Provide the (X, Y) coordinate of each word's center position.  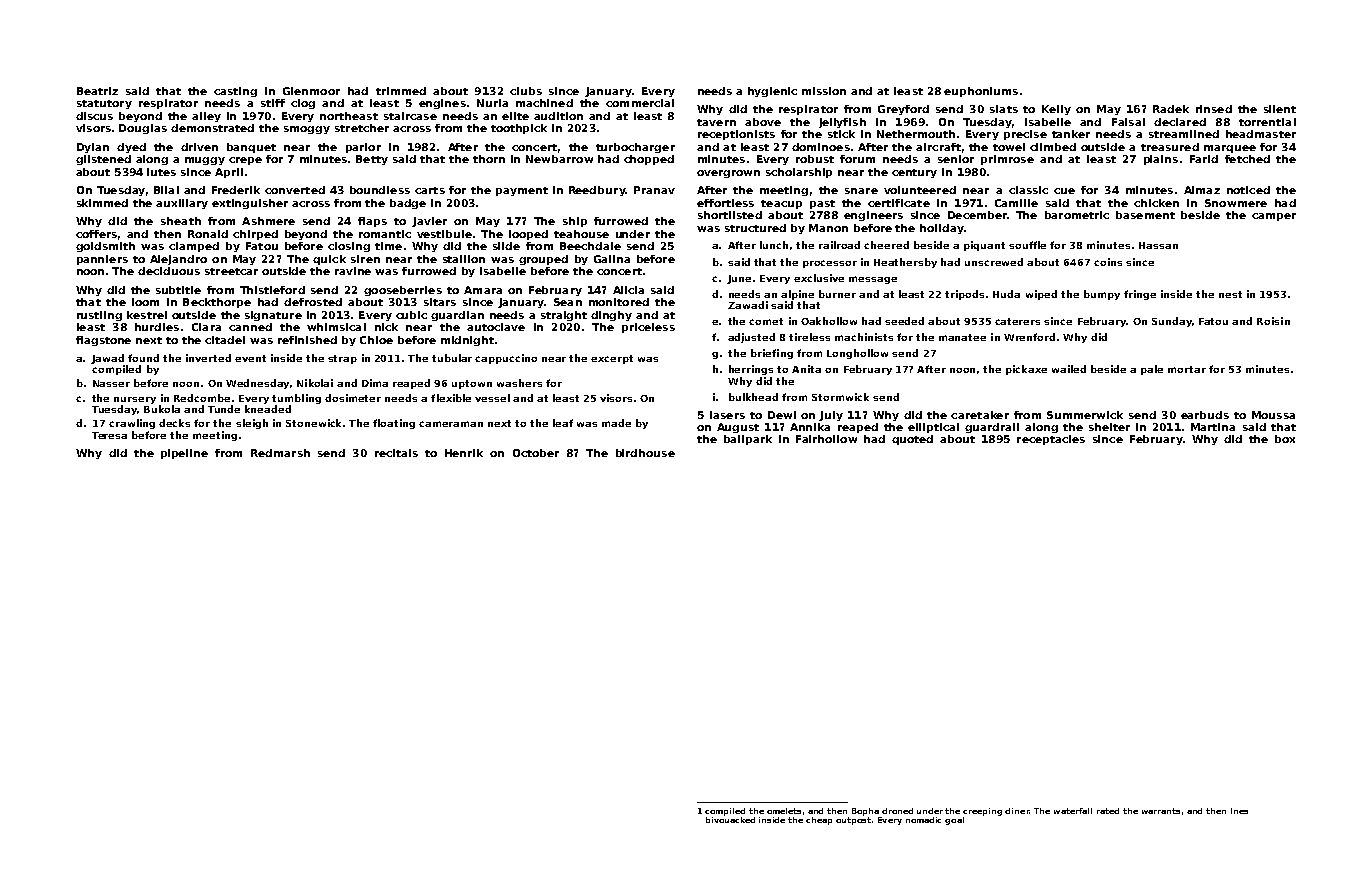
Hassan (1158, 245)
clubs (526, 91)
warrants (1161, 811)
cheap (819, 821)
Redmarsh (280, 453)
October (536, 453)
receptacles (1051, 440)
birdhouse (645, 453)
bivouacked (730, 820)
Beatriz (97, 91)
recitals (396, 453)
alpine (797, 295)
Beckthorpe (217, 303)
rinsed (1214, 109)
